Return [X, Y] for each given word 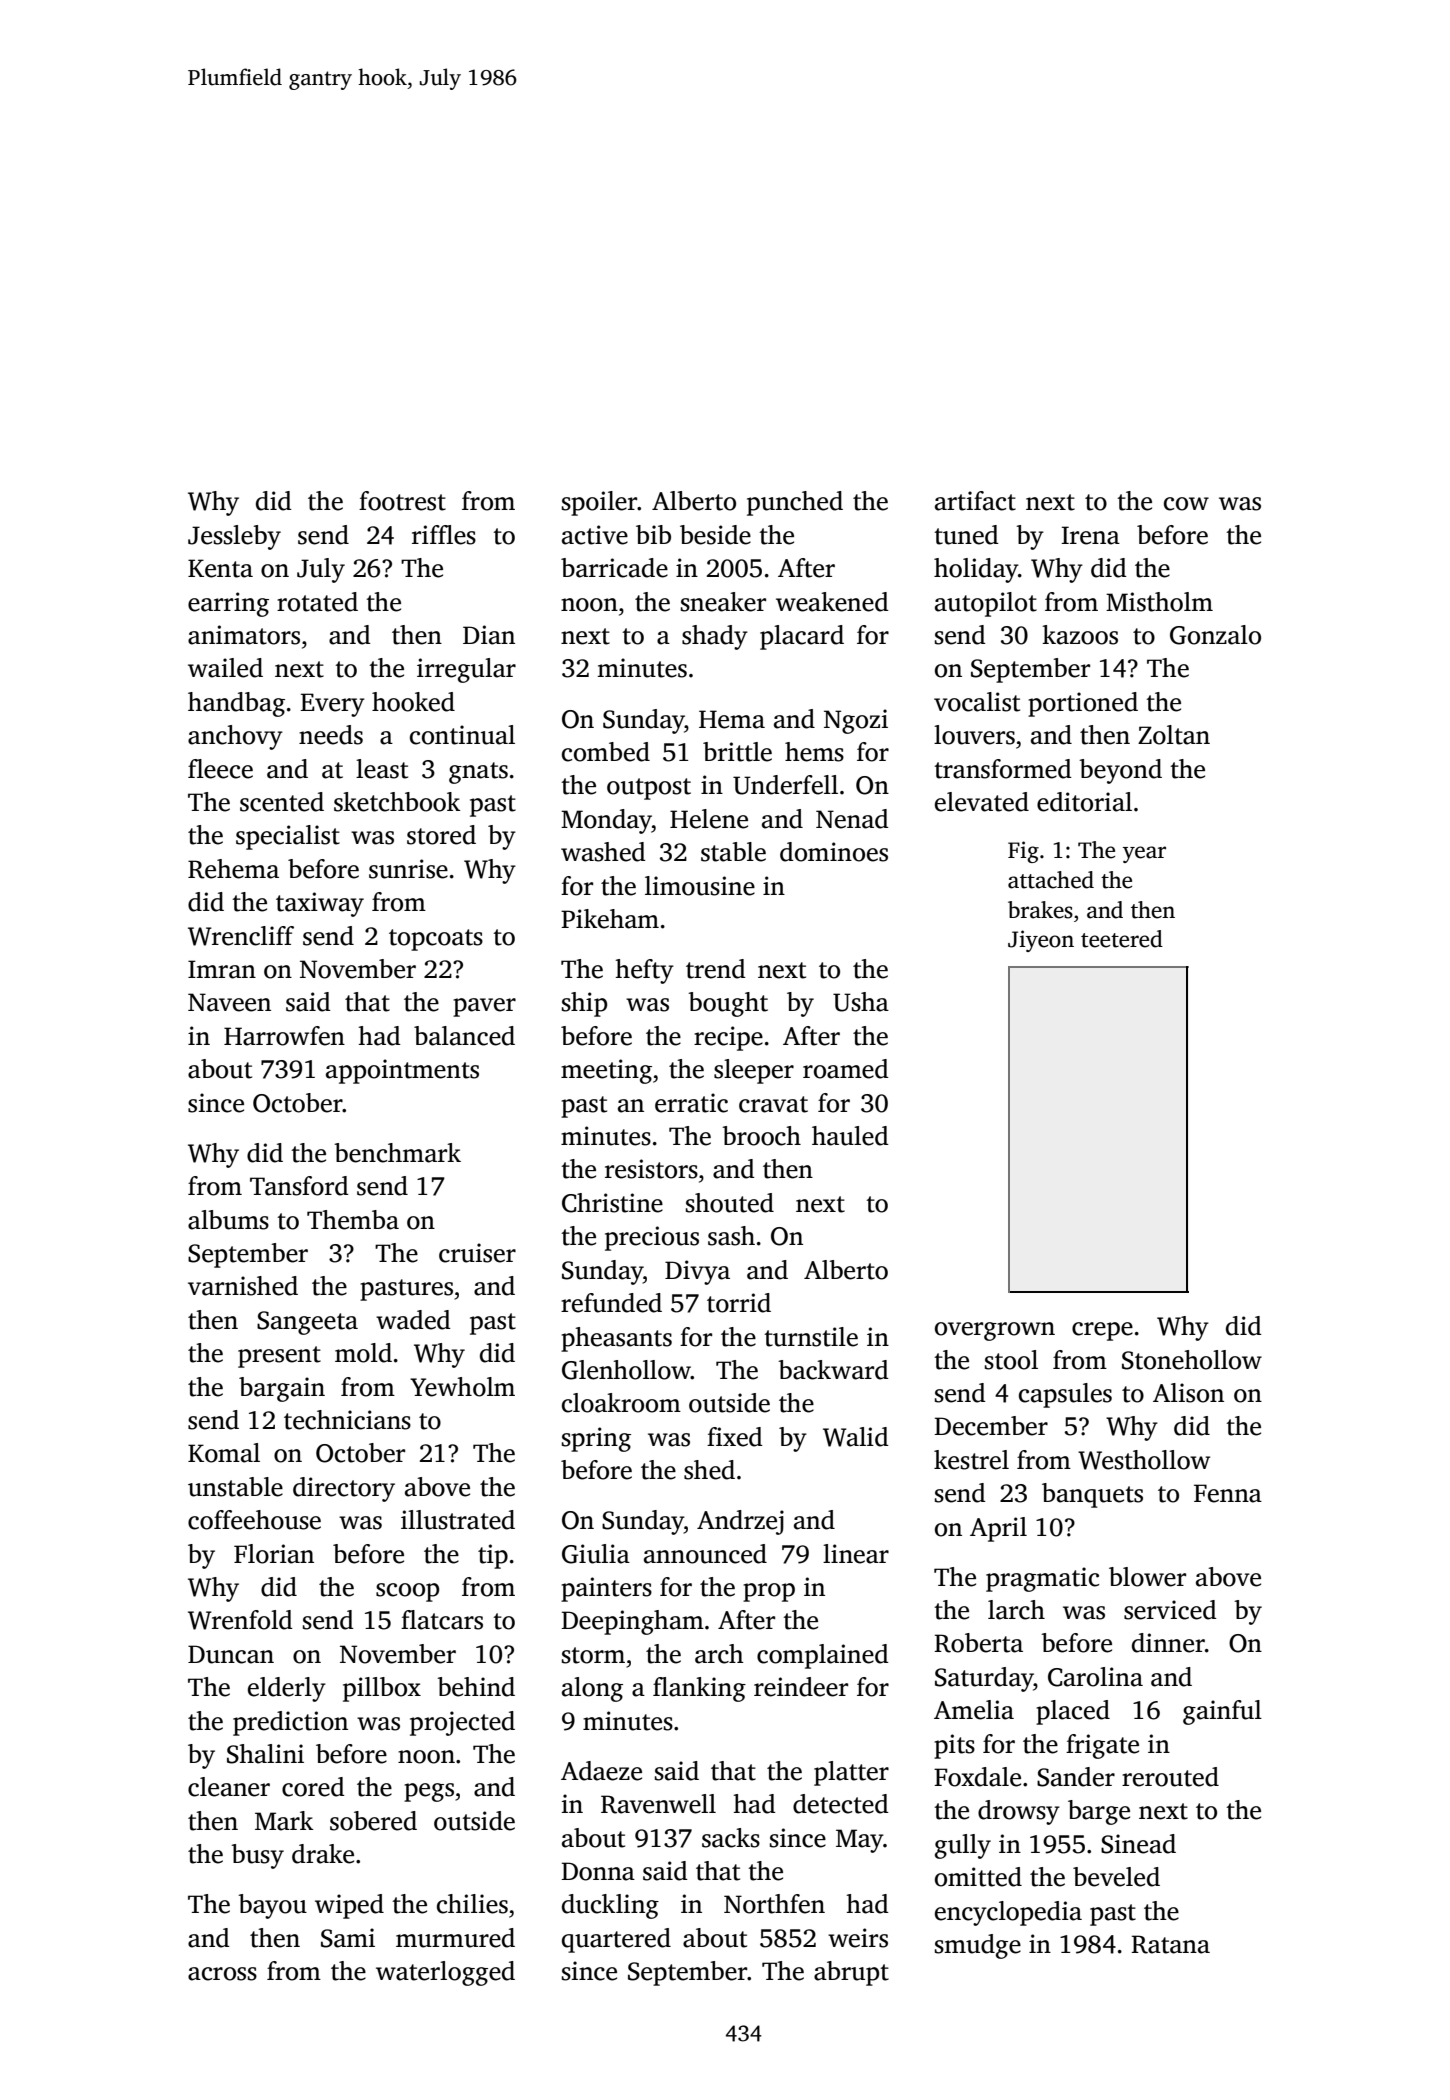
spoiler [600, 503]
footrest [402, 501]
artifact [975, 501]
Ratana [1170, 1944]
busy [257, 1856]
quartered [616, 1940]
